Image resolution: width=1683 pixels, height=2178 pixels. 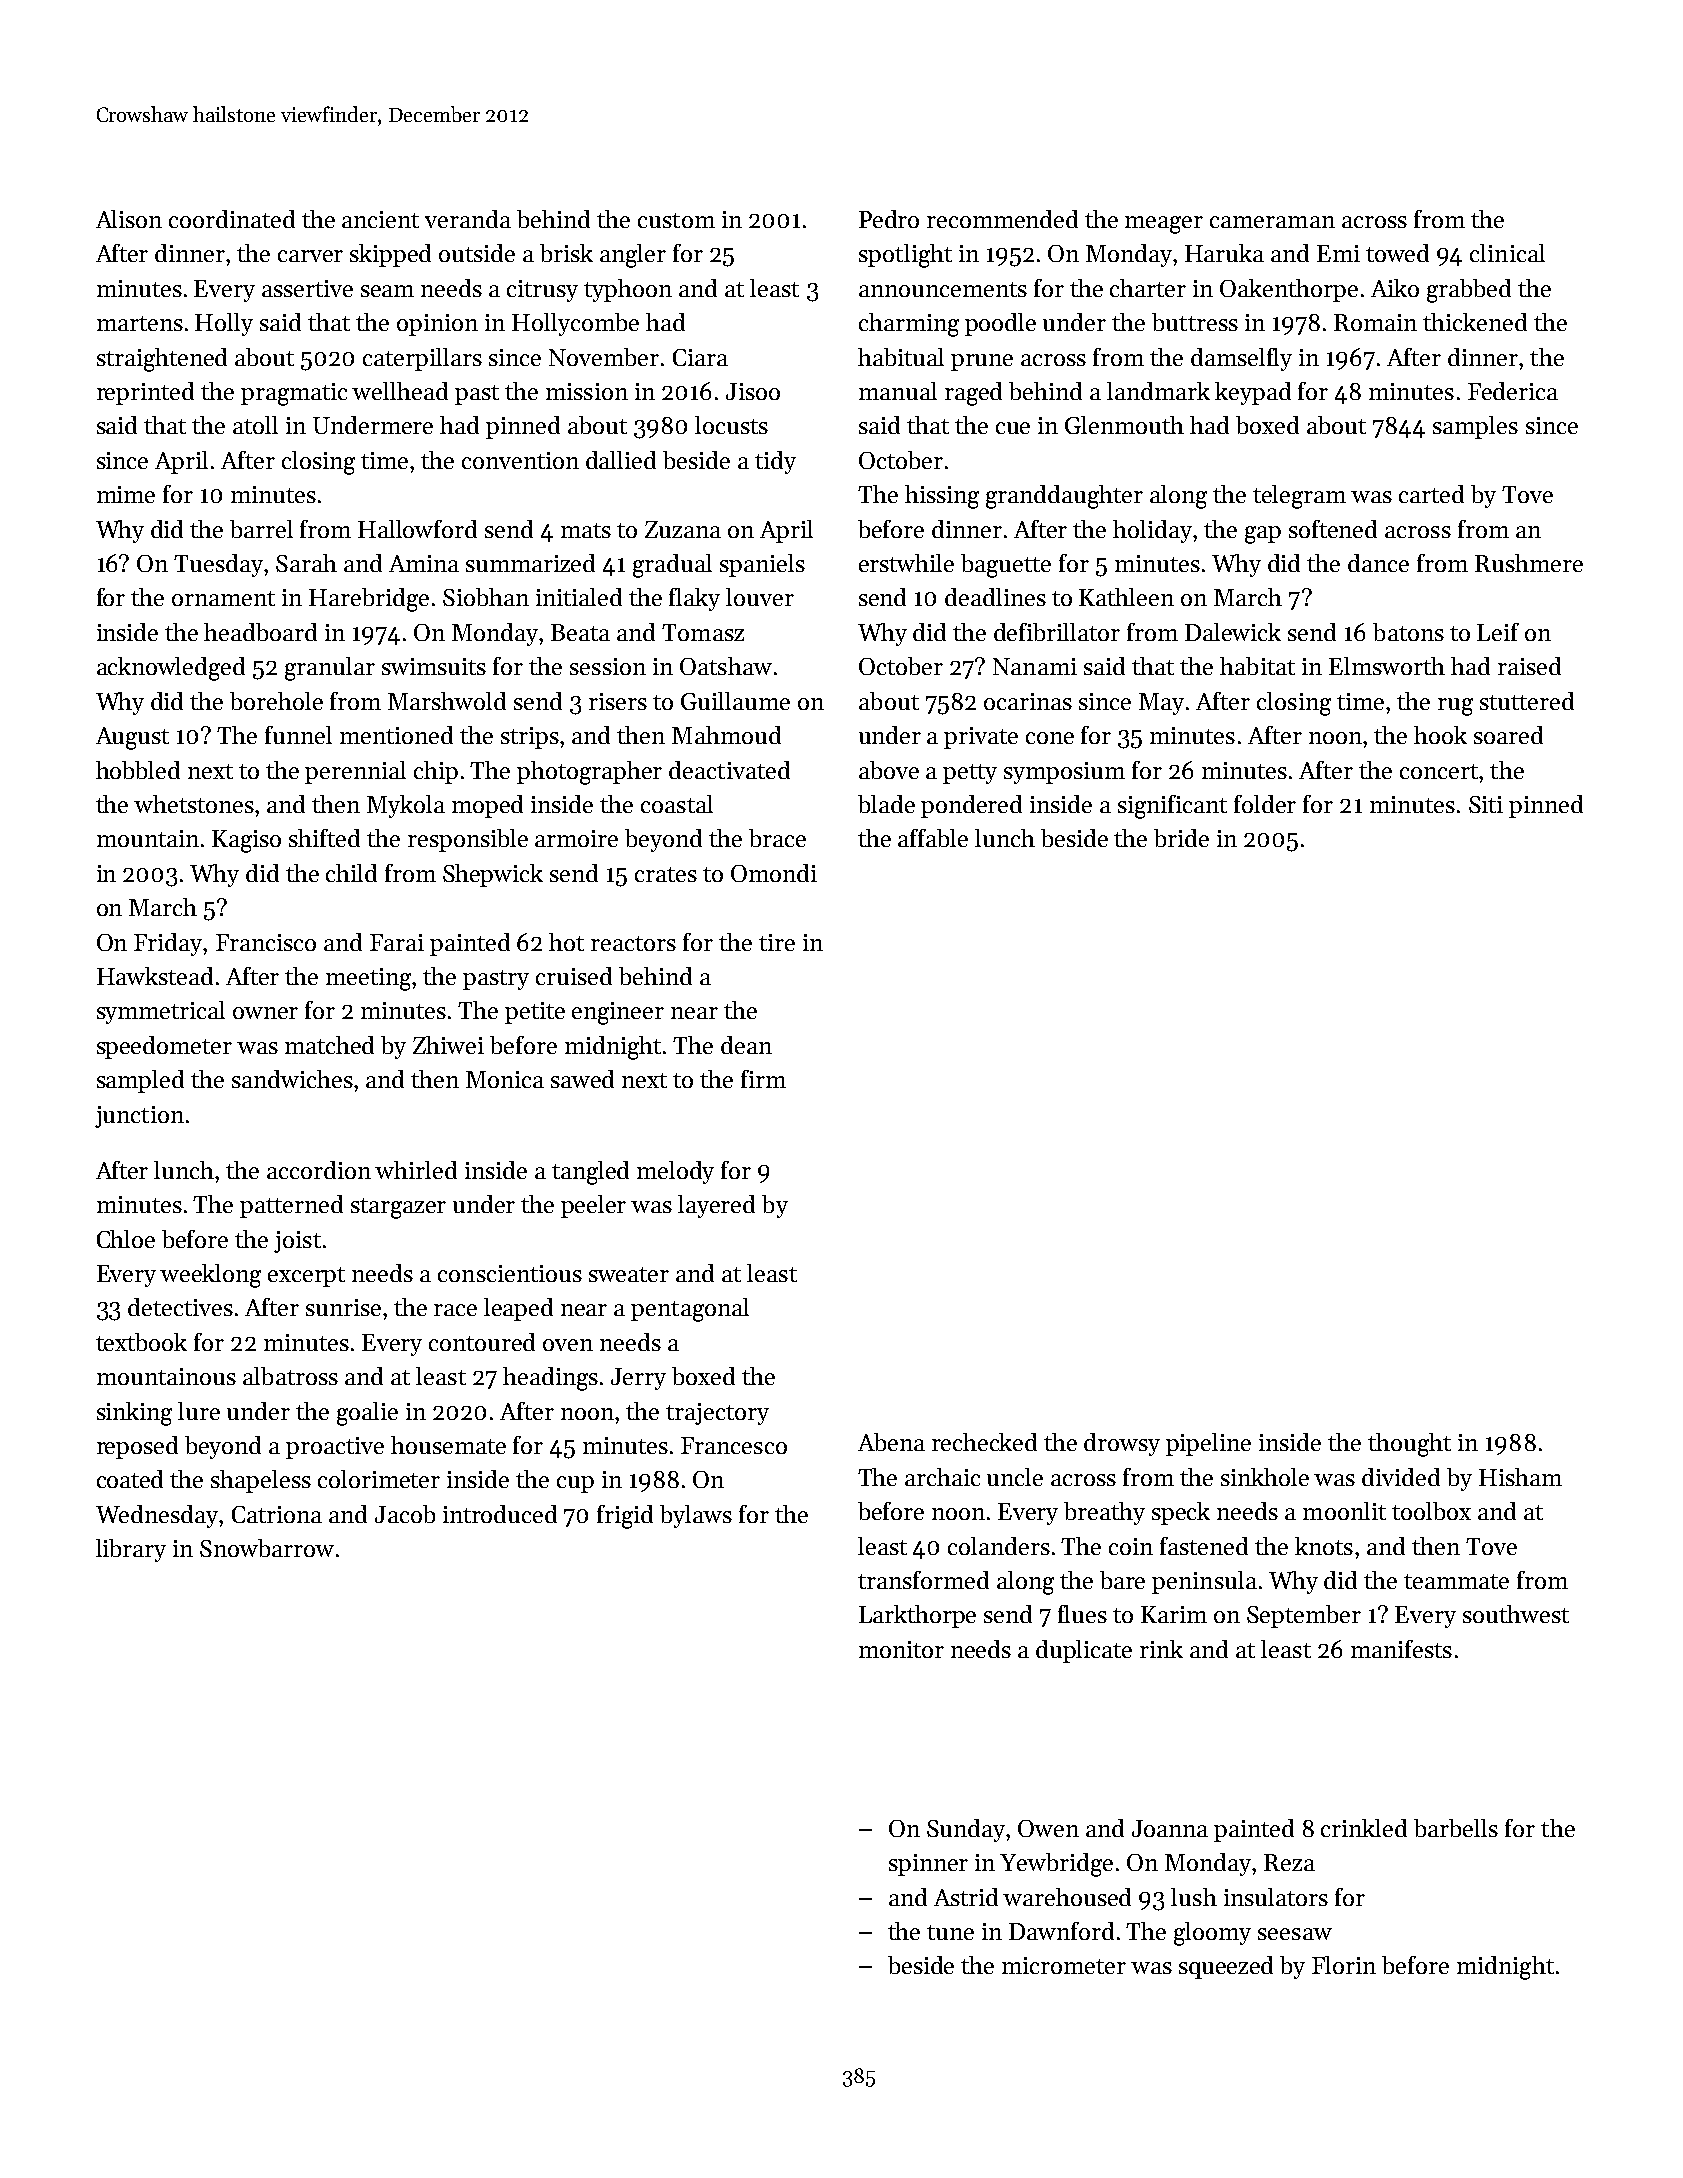 What do you see at coordinates (398, 1208) in the screenshot?
I see `stargazer` at bounding box center [398, 1208].
